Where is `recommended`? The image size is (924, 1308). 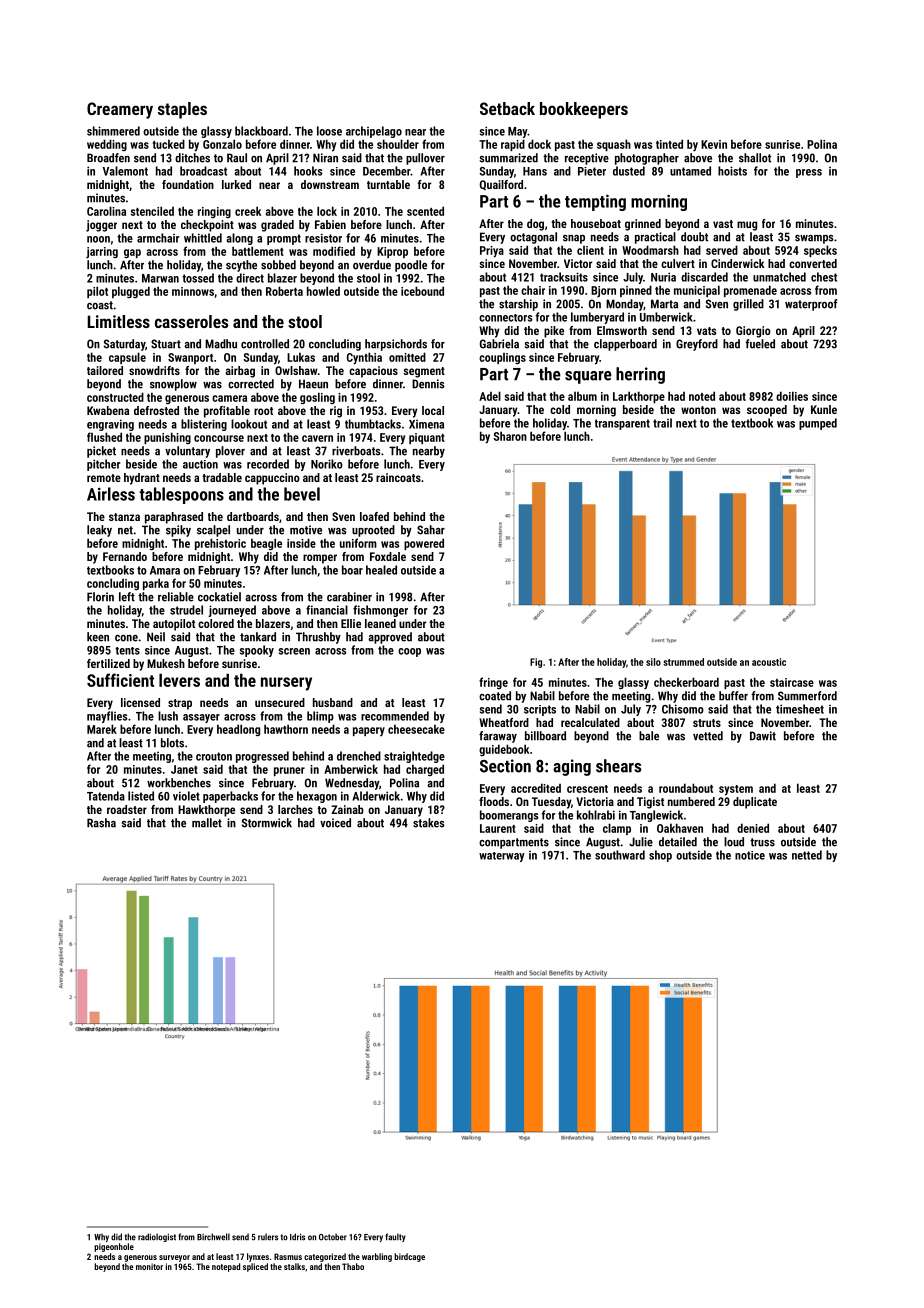 recommended is located at coordinates (395, 716).
